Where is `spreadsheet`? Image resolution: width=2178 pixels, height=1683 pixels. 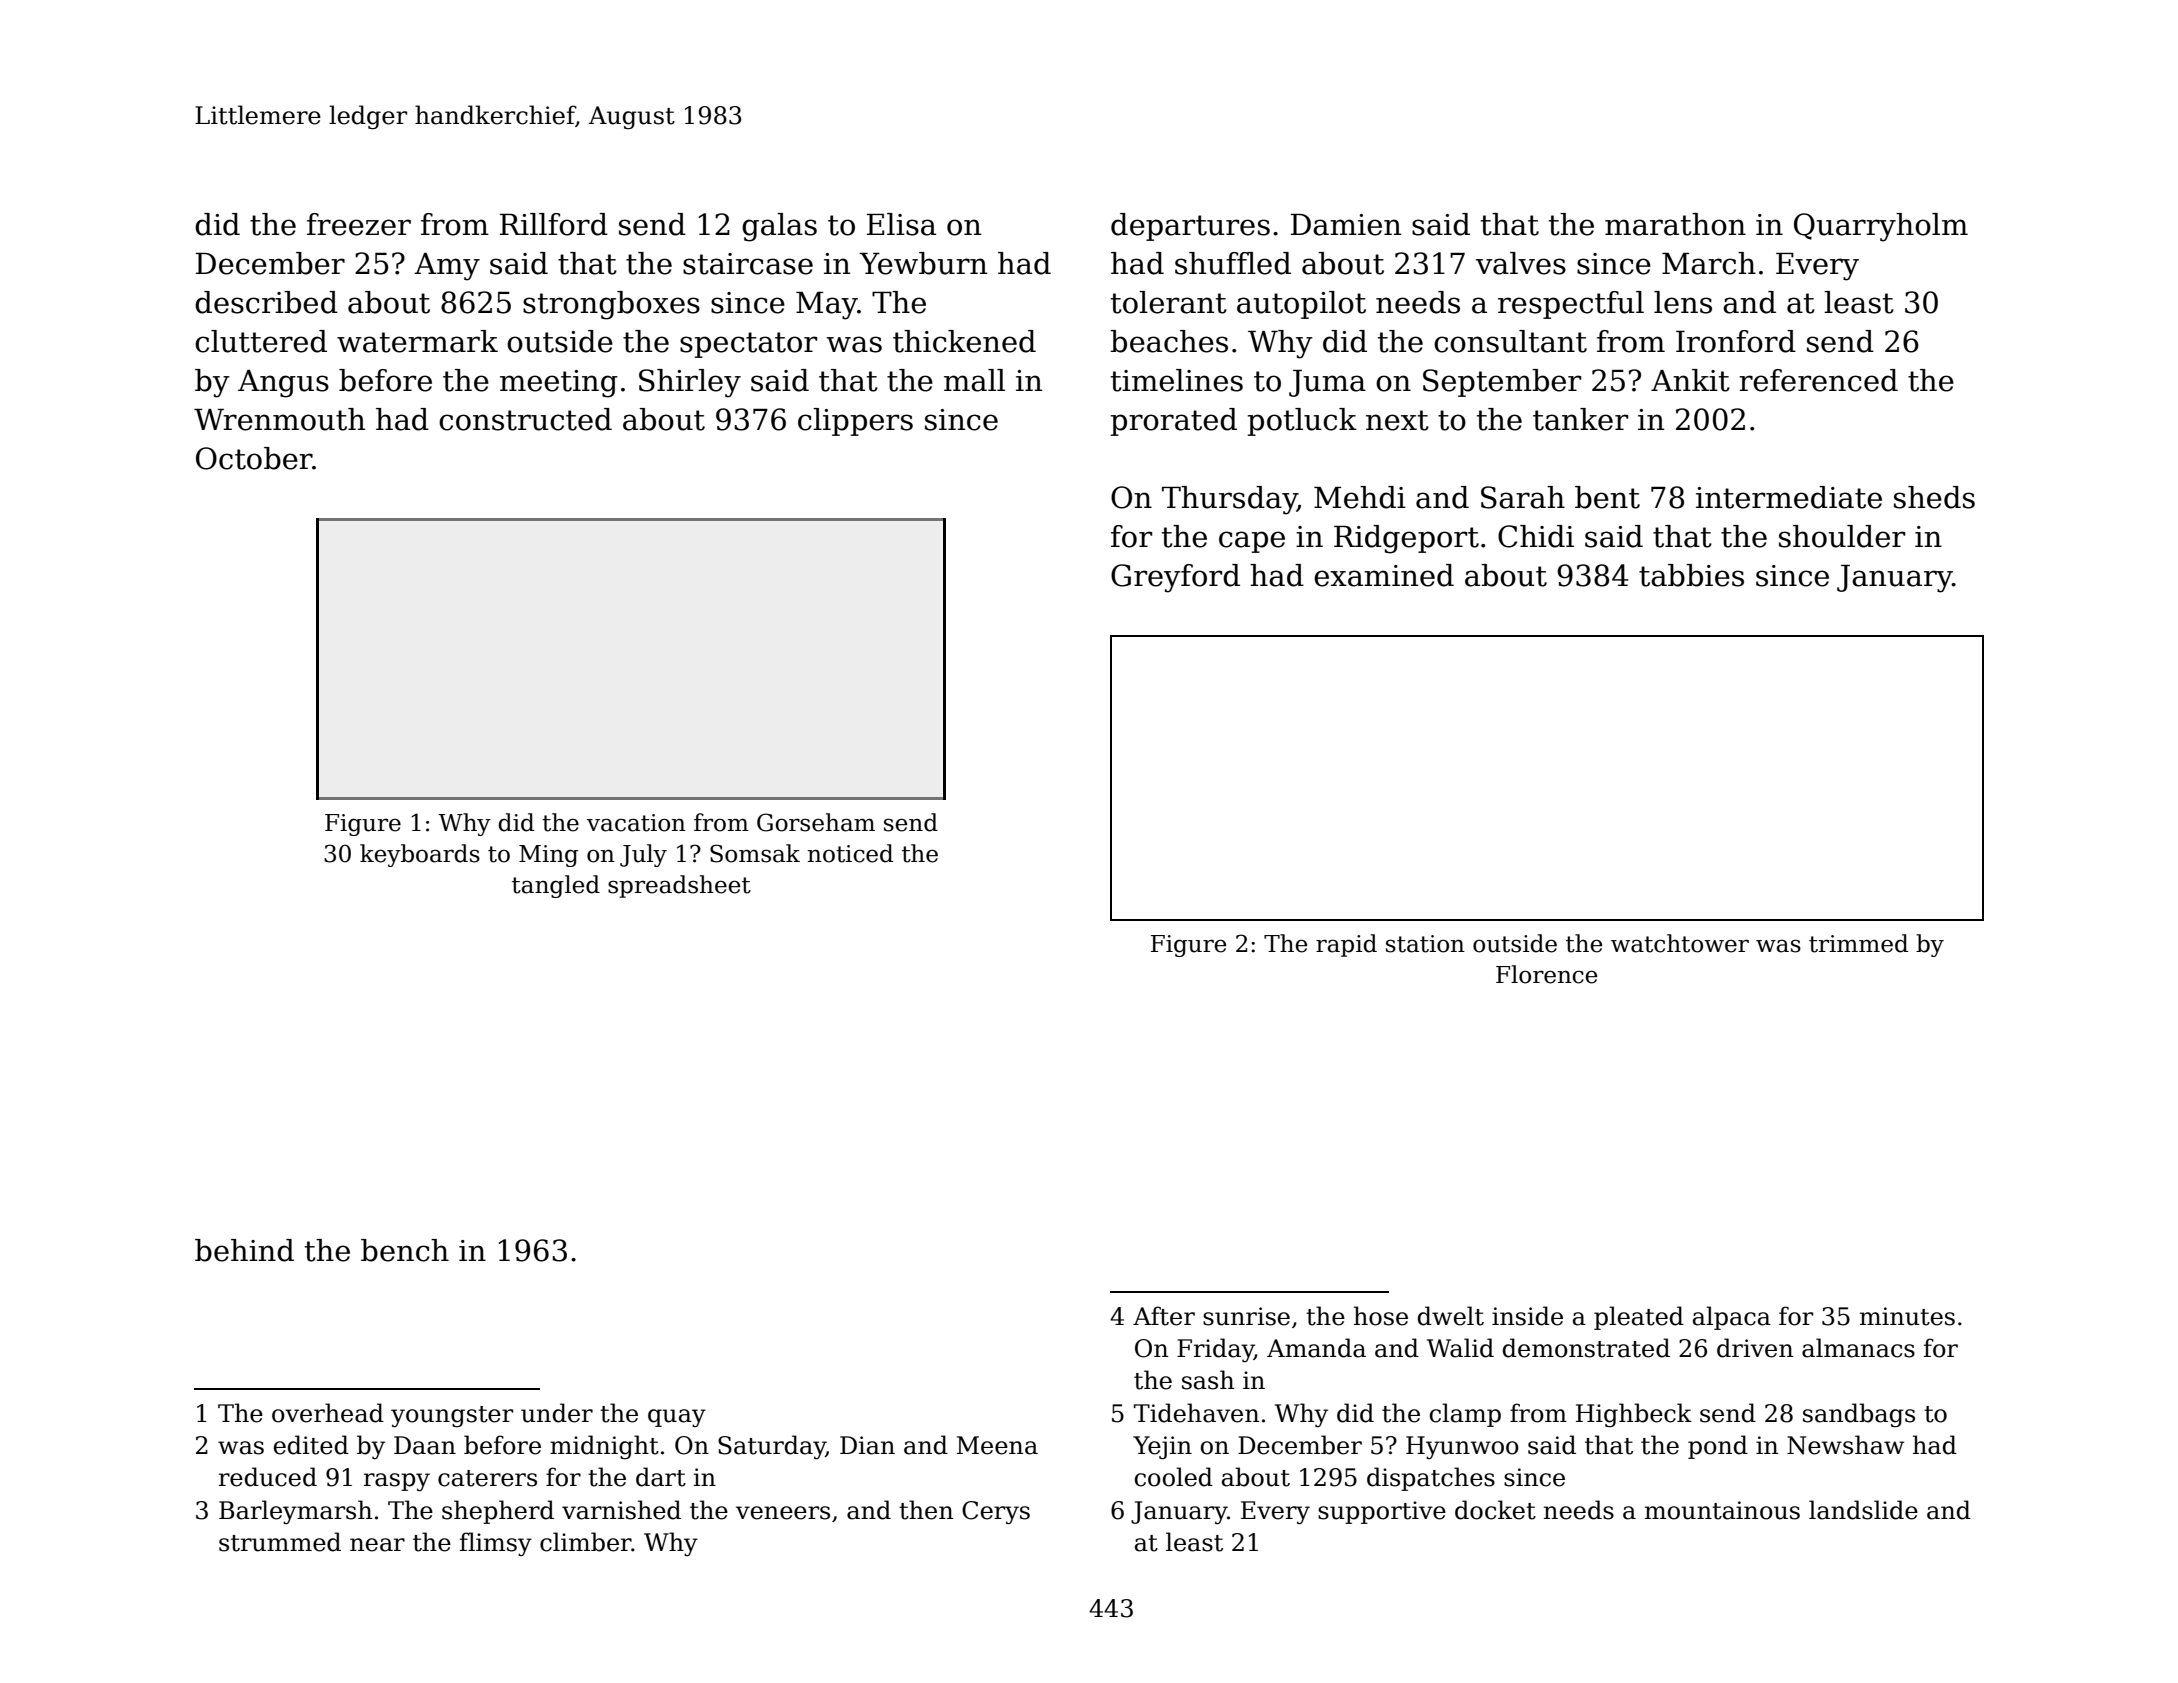 spreadsheet is located at coordinates (679, 886).
